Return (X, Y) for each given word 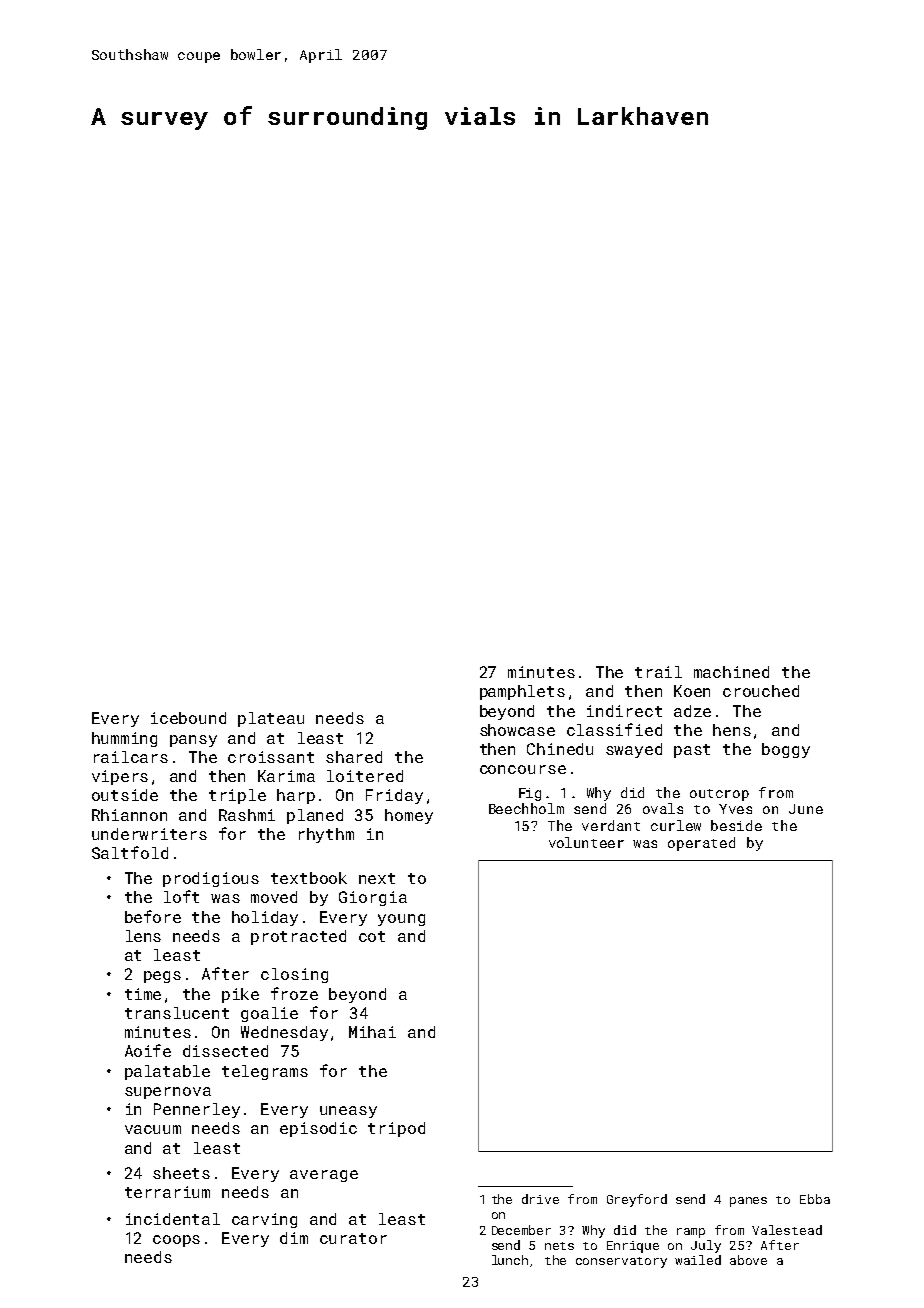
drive (540, 1199)
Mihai (372, 1032)
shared (354, 757)
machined (731, 672)
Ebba (815, 1199)
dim (294, 1238)
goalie (269, 1014)
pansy (193, 741)
